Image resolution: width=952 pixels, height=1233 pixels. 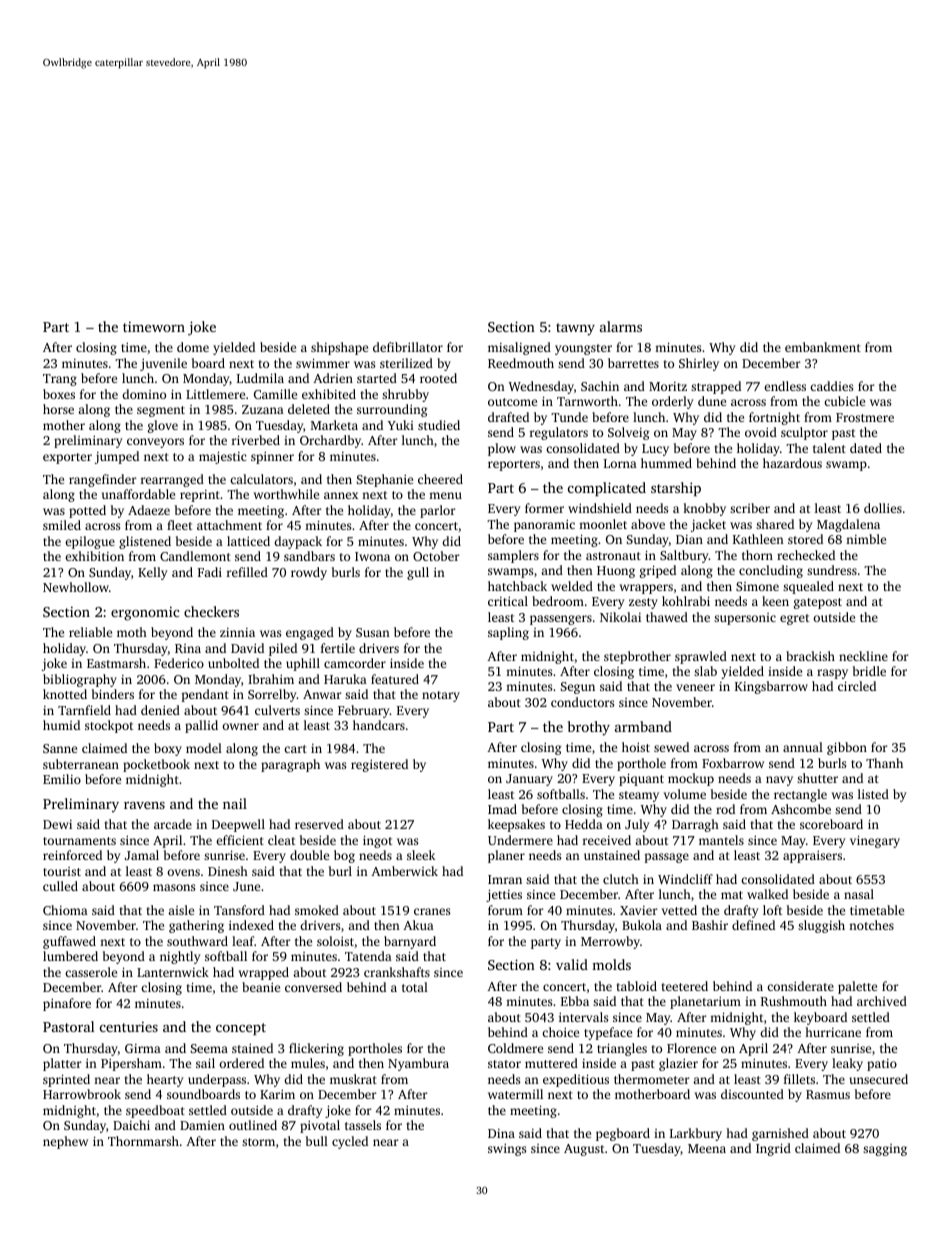 What do you see at coordinates (812, 857) in the screenshot?
I see `appraisers` at bounding box center [812, 857].
